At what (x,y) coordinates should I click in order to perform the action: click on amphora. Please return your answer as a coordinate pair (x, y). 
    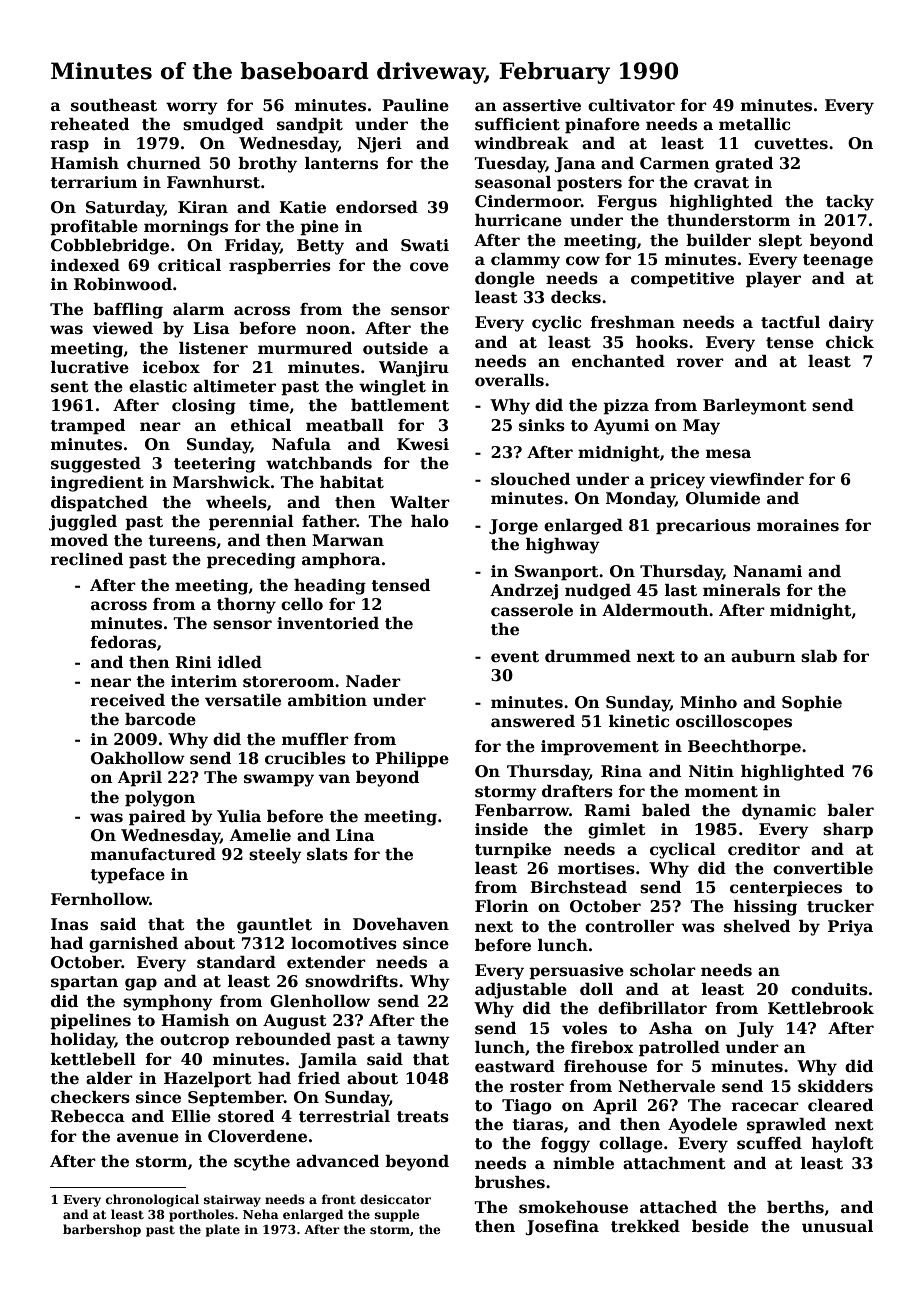
    Looking at the image, I should click on (341, 561).
